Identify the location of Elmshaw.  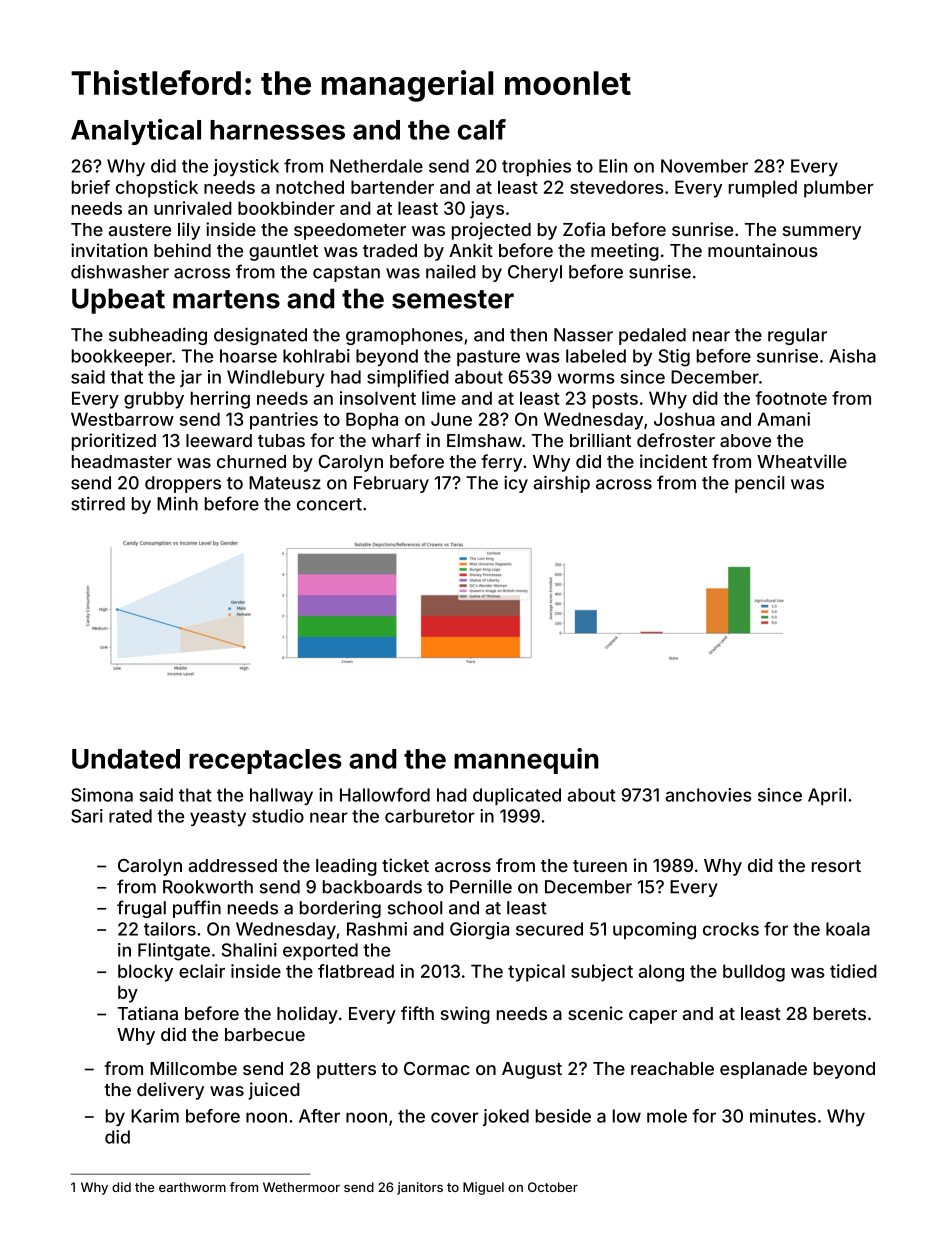
(484, 440).
